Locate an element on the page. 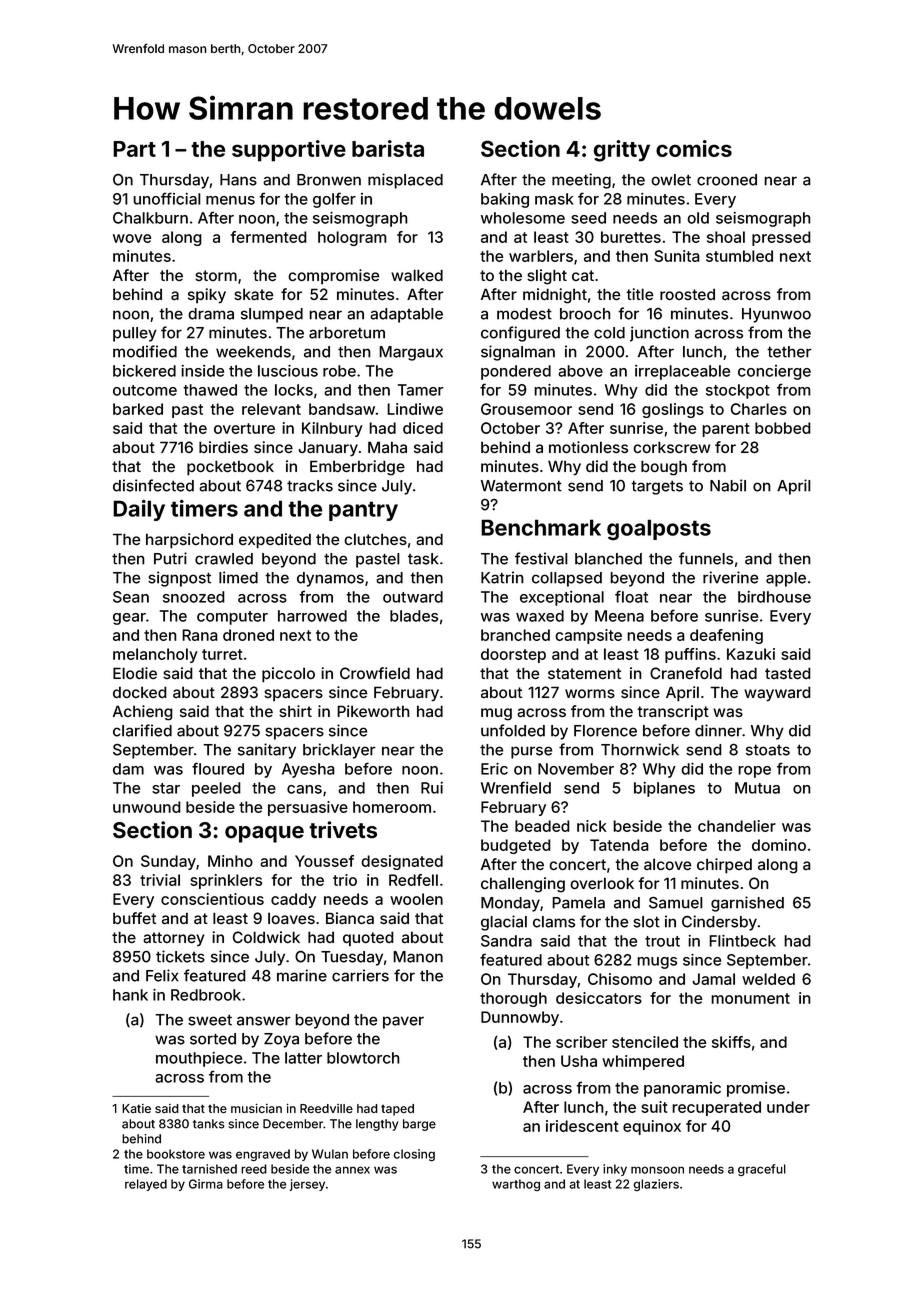 This page has width=924, height=1308. unfolded is located at coordinates (513, 730).
